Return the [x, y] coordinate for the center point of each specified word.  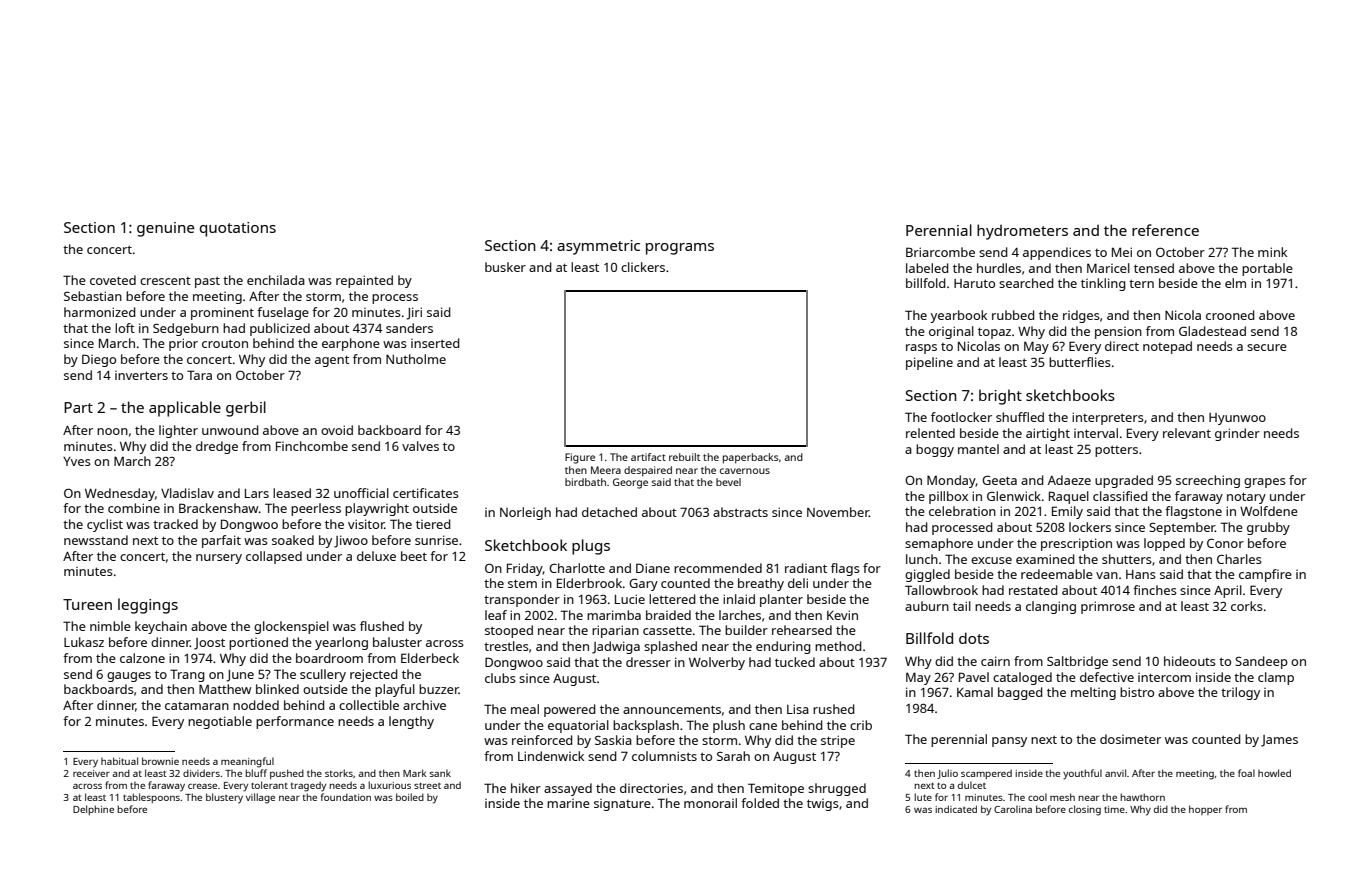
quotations [238, 229]
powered [570, 710]
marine [568, 803]
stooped [509, 631]
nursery [219, 559]
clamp [1276, 678]
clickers [643, 267]
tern [1141, 283]
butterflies [1080, 362]
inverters [141, 375]
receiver [91, 773]
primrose [1108, 607]
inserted [435, 343]
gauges [129, 677]
